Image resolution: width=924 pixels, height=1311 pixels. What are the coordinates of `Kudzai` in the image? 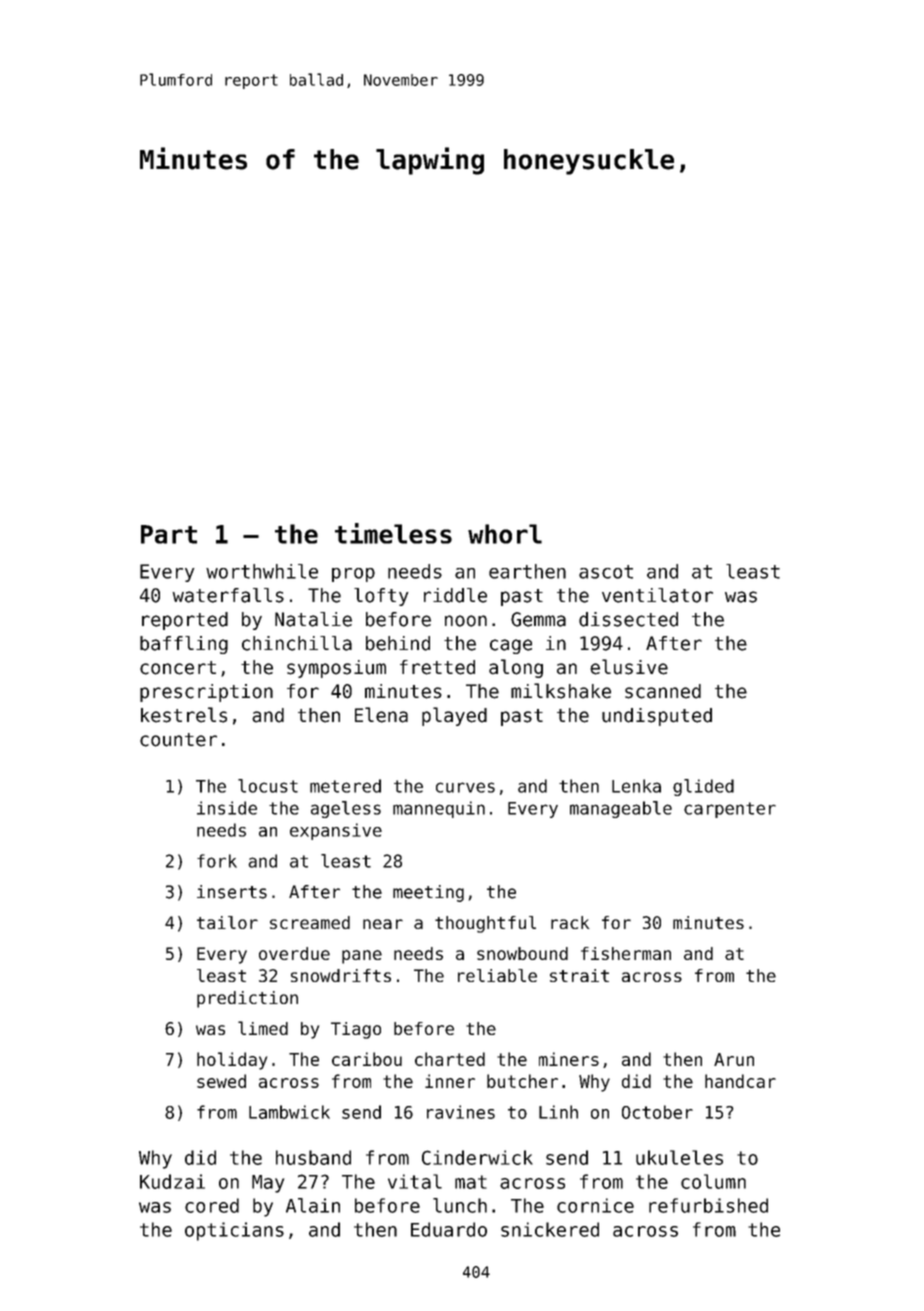 It's located at (172, 1181).
